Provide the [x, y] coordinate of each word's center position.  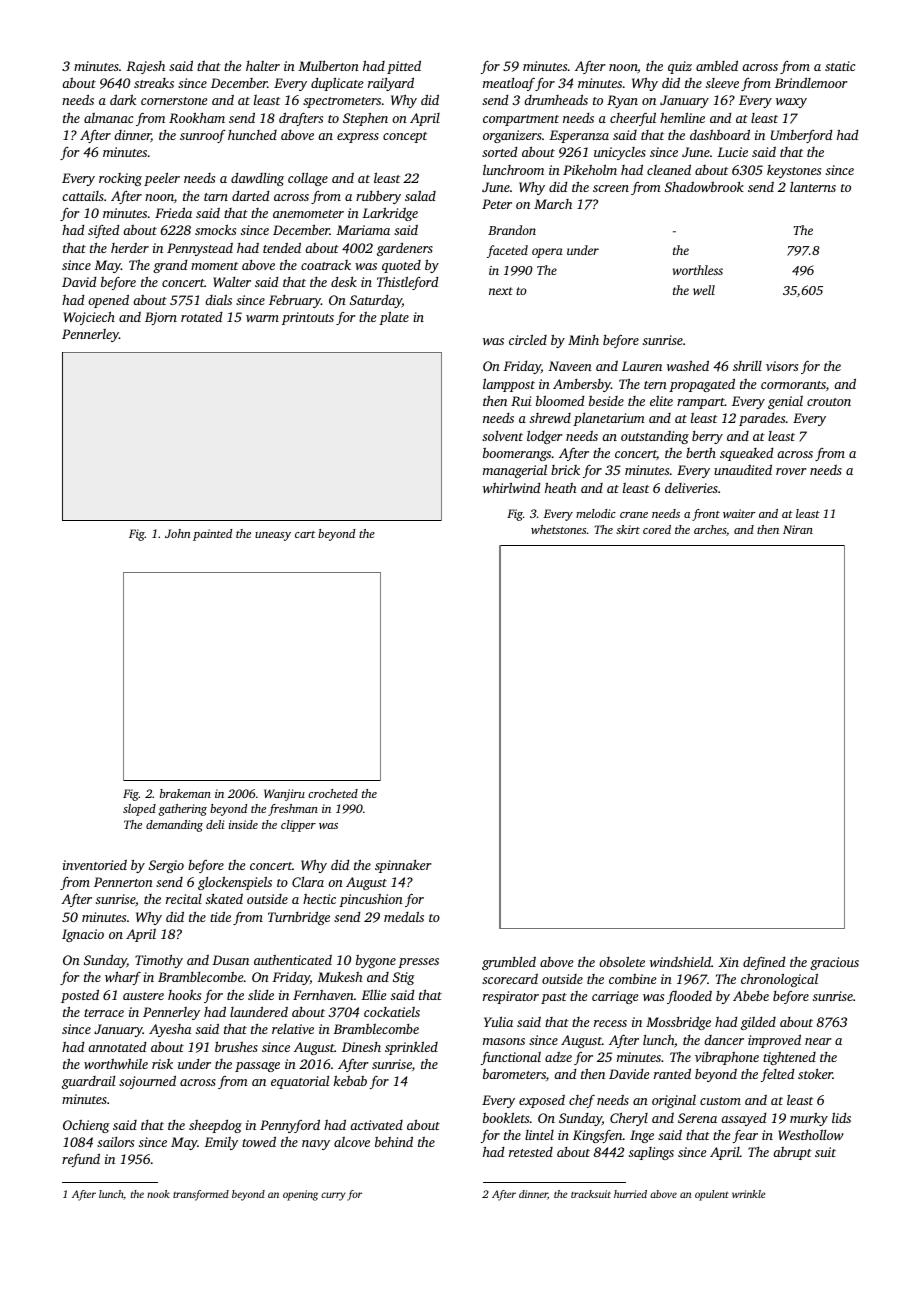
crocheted [333, 793]
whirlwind [511, 487]
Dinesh [361, 1047]
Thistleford [407, 283]
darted [250, 196]
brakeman [185, 793]
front [706, 515]
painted [212, 535]
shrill [747, 366]
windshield [680, 961]
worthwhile [116, 1063]
